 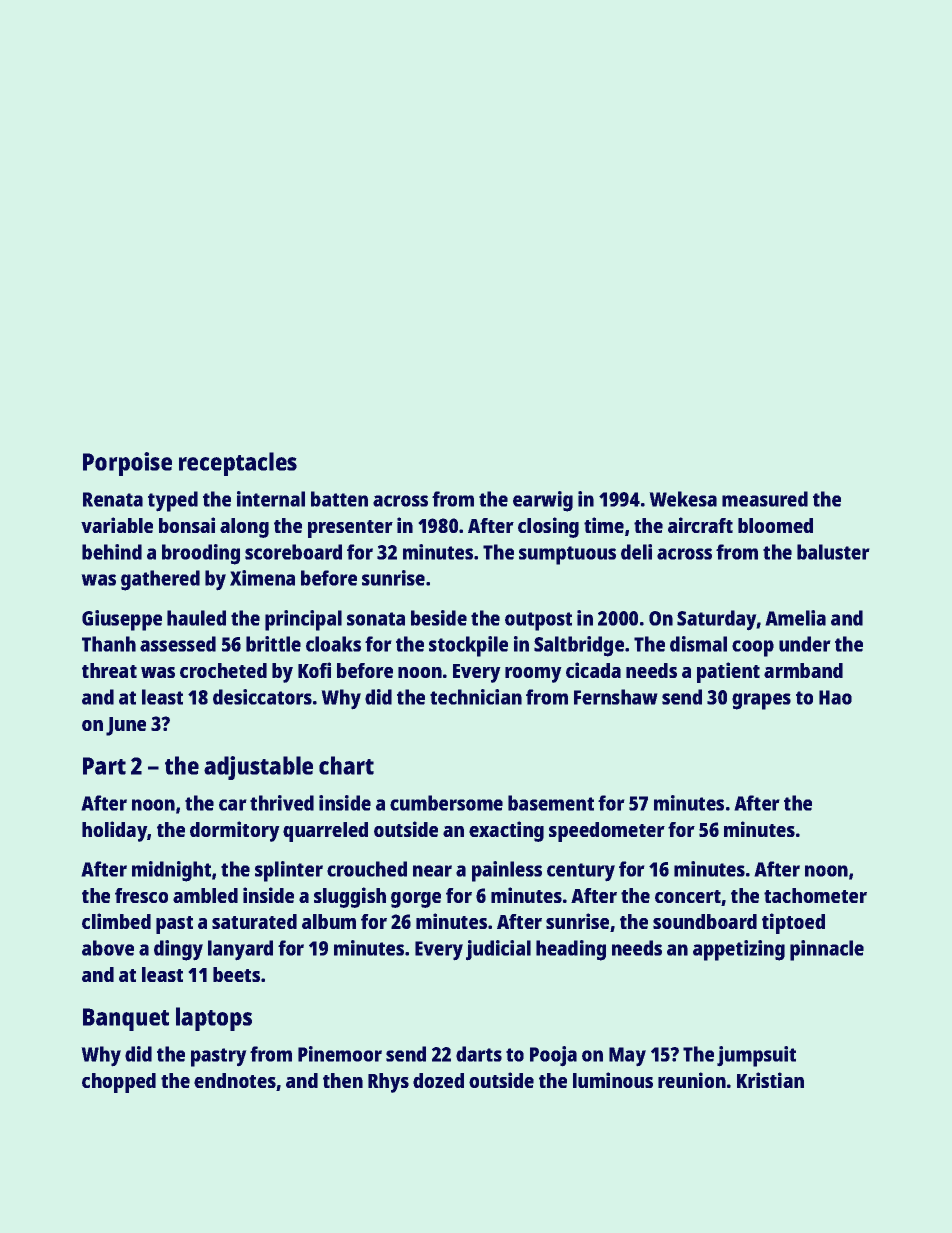 What do you see at coordinates (235, 1080) in the page?
I see `endnotes` at bounding box center [235, 1080].
